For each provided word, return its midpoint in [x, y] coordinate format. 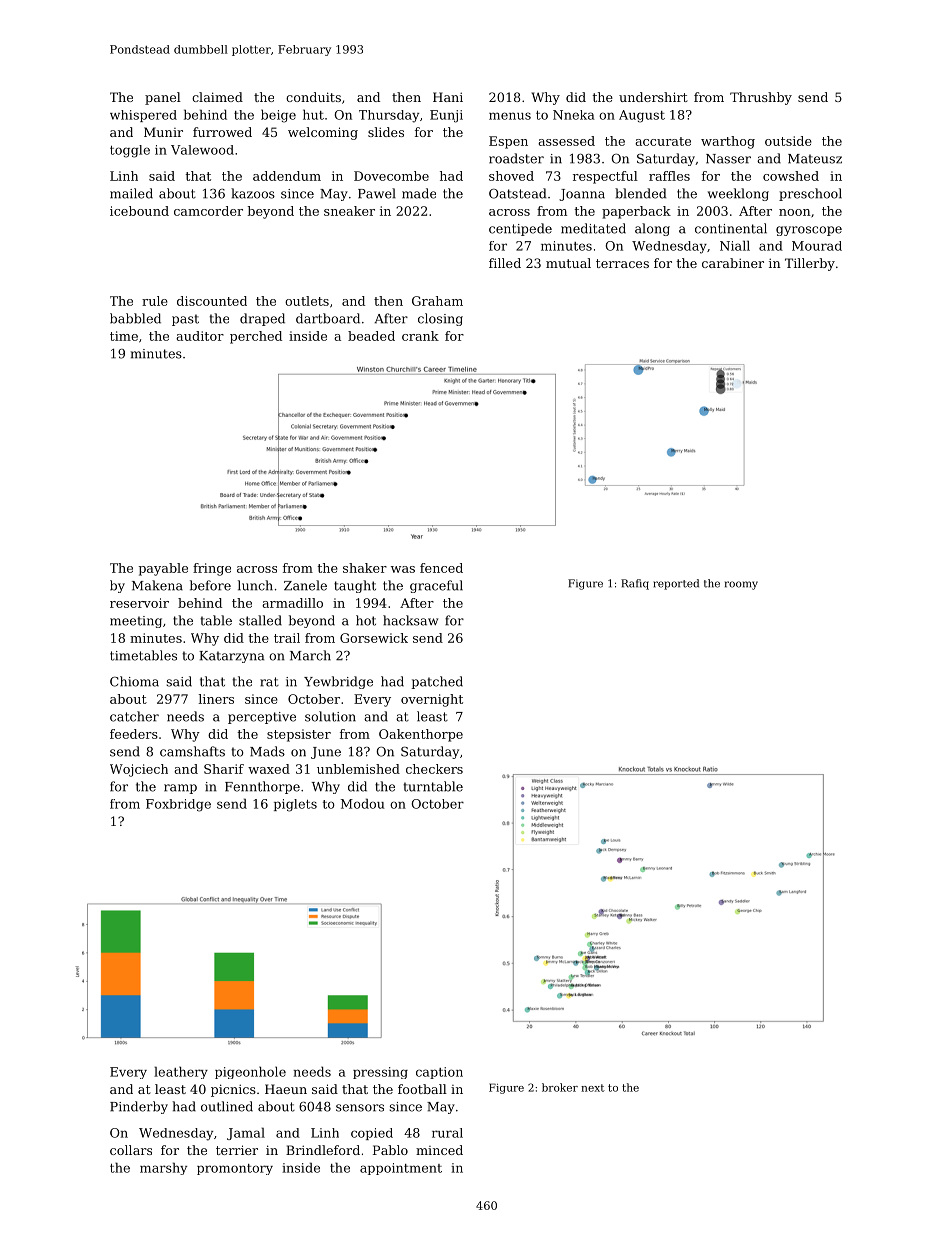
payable [163, 569]
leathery [181, 1072]
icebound [139, 211]
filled [505, 263]
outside [788, 141]
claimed [217, 97]
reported [676, 584]
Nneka [574, 115]
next [593, 1088]
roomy [741, 585]
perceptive [262, 718]
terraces [622, 263]
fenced [441, 568]
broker [560, 1087]
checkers [434, 769]
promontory [235, 1169]
